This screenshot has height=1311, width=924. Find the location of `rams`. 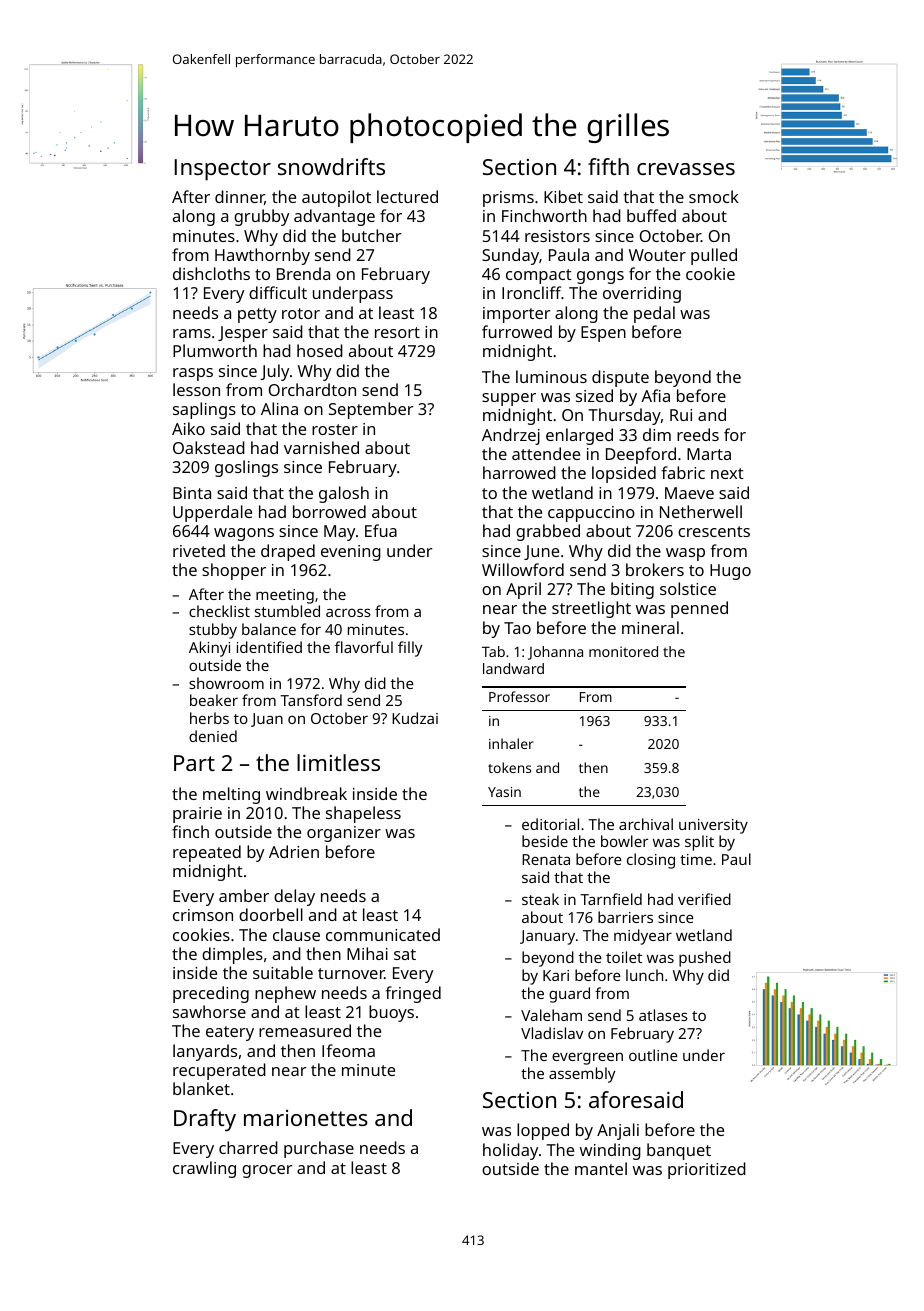

rams is located at coordinates (192, 333).
